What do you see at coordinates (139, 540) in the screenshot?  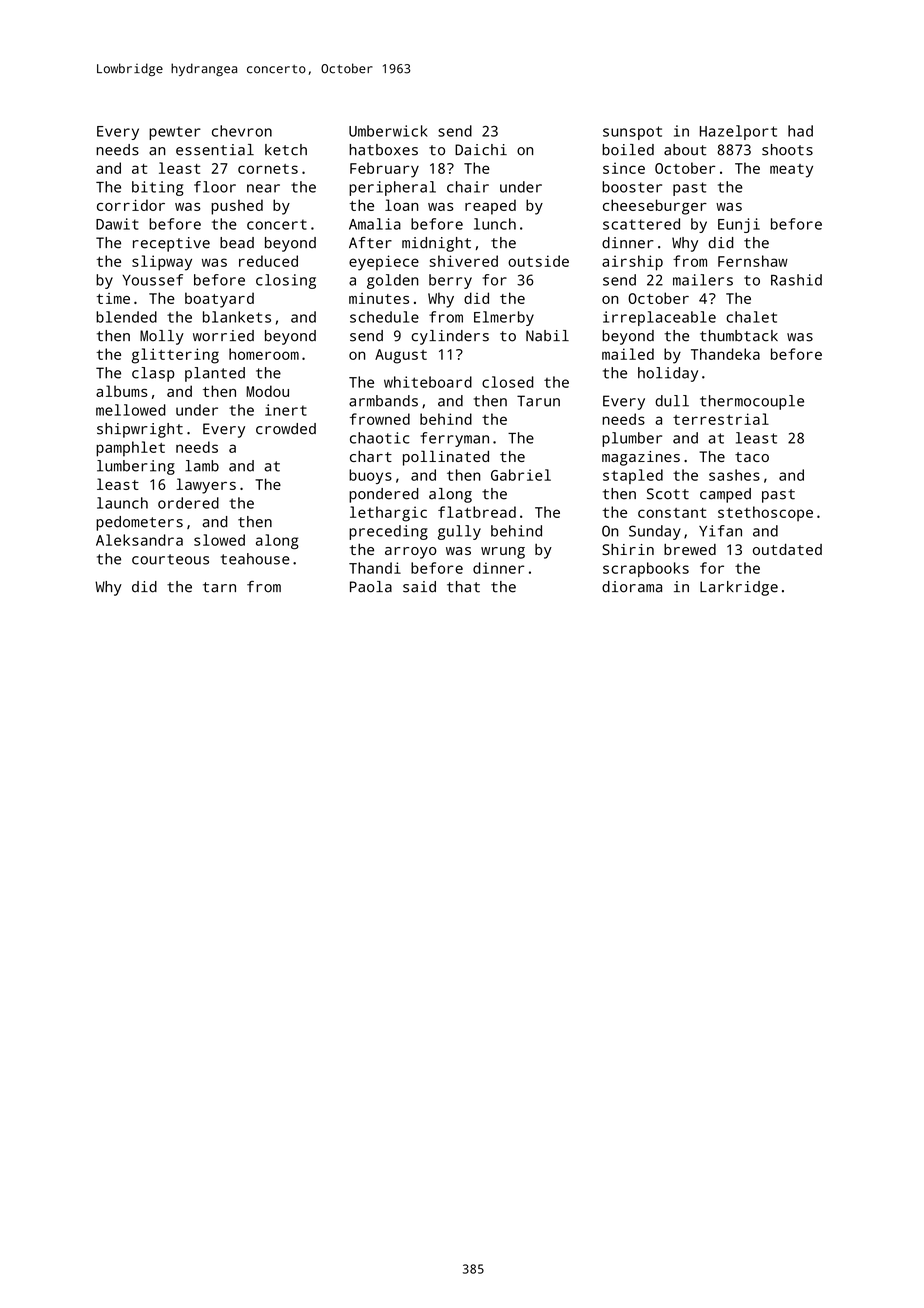 I see `Aleksandra` at bounding box center [139, 540].
